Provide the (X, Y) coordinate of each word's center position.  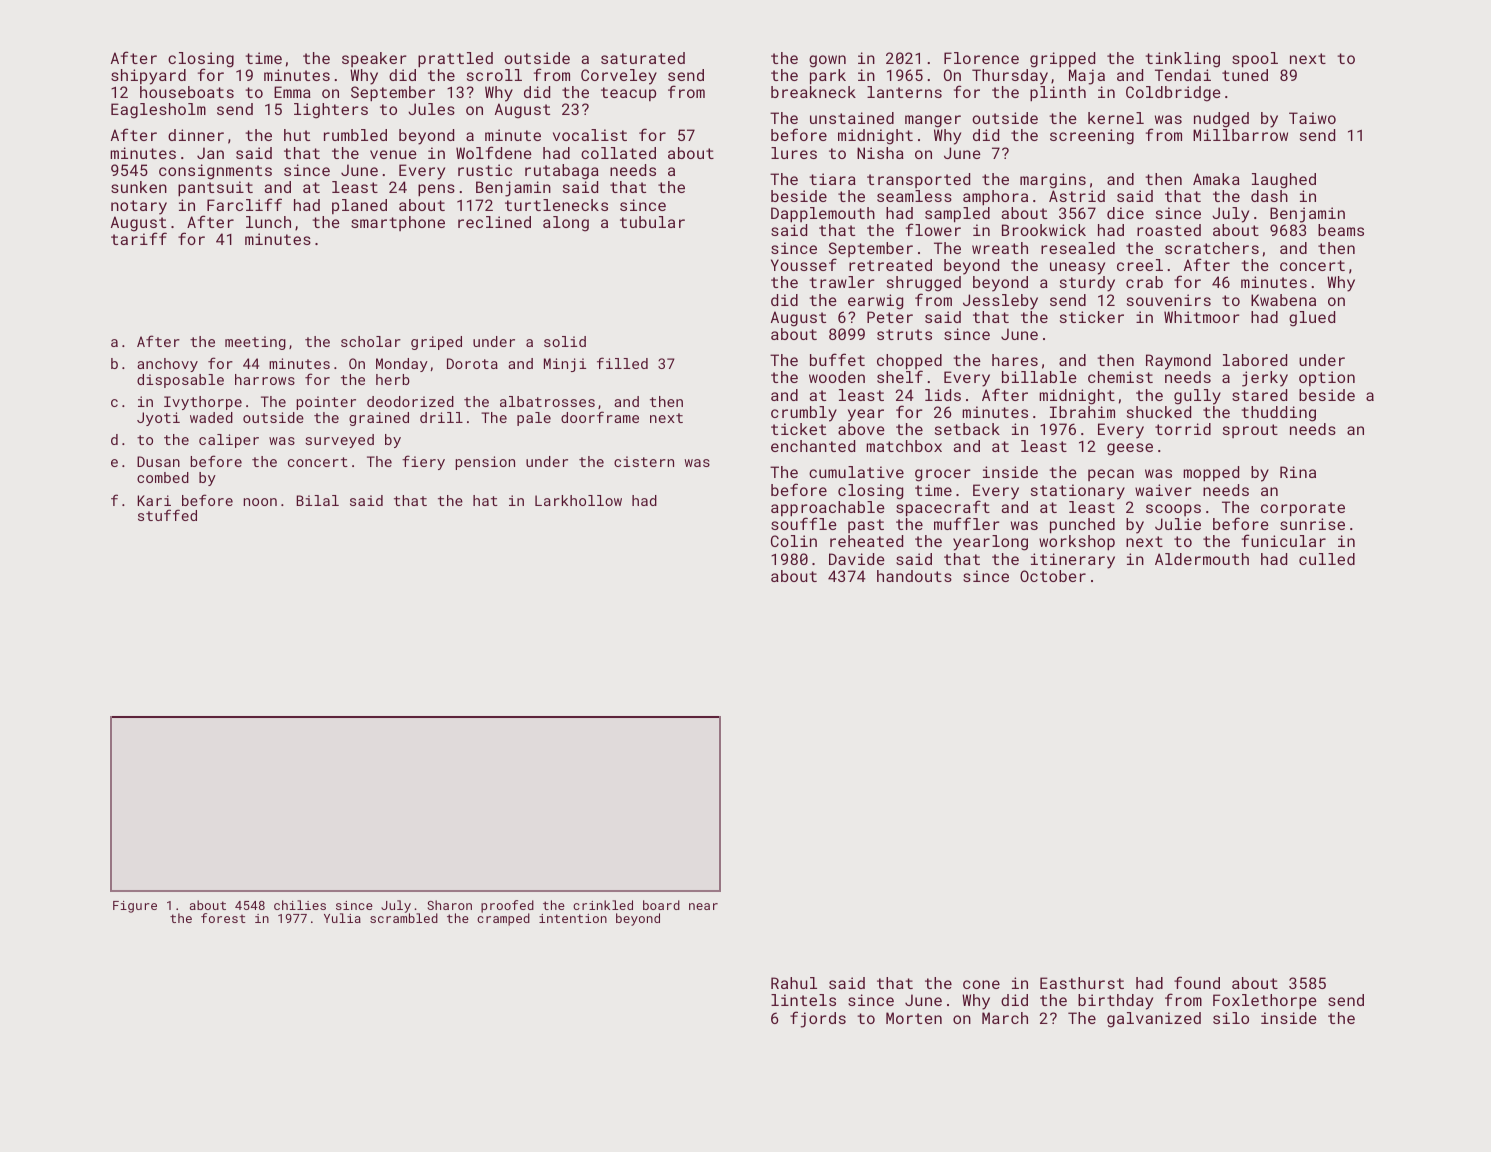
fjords (818, 1019)
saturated (643, 58)
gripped (1062, 60)
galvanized (1154, 1020)
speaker (374, 59)
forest (223, 918)
